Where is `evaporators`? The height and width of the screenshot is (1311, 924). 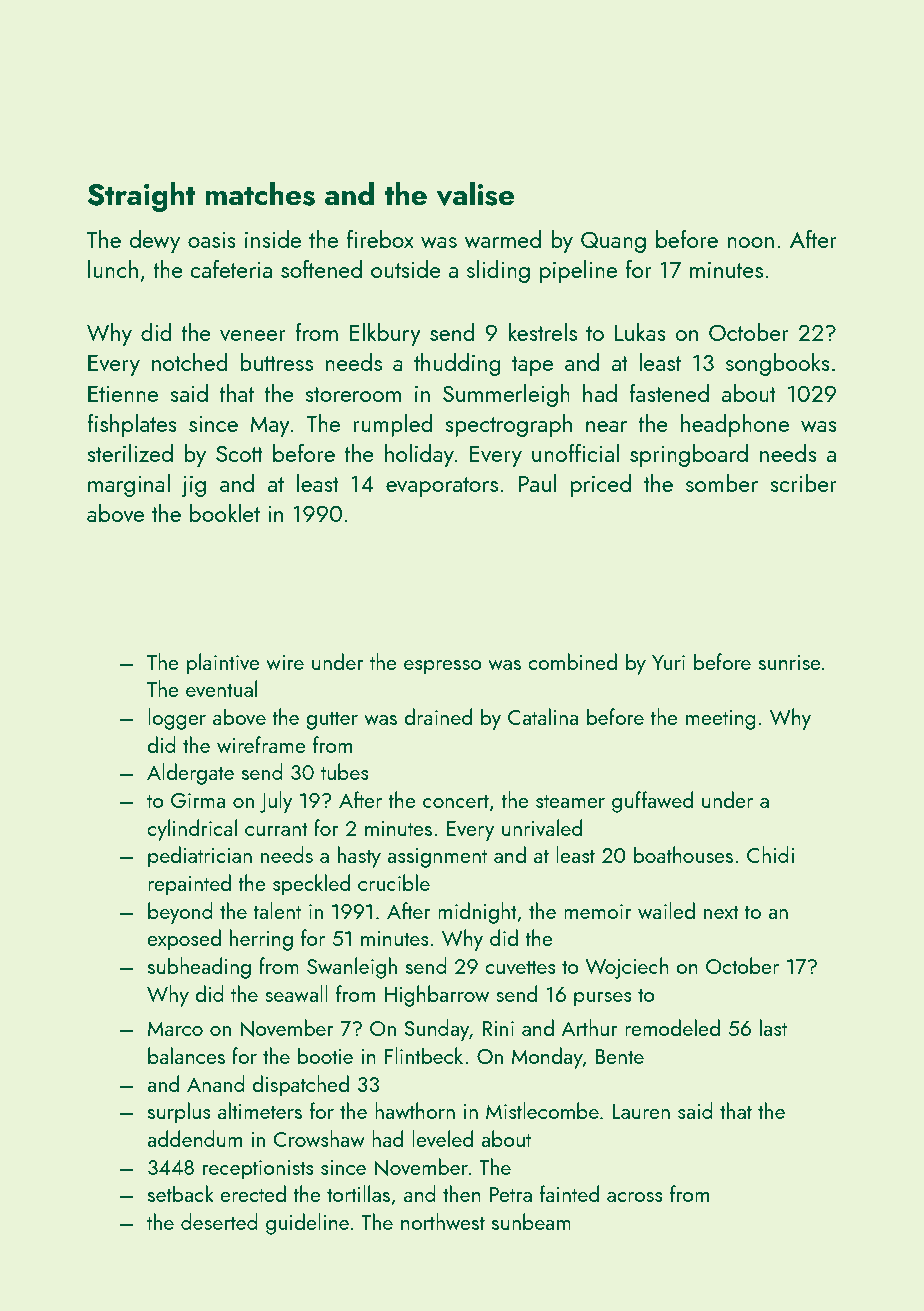 evaporators is located at coordinates (442, 487).
